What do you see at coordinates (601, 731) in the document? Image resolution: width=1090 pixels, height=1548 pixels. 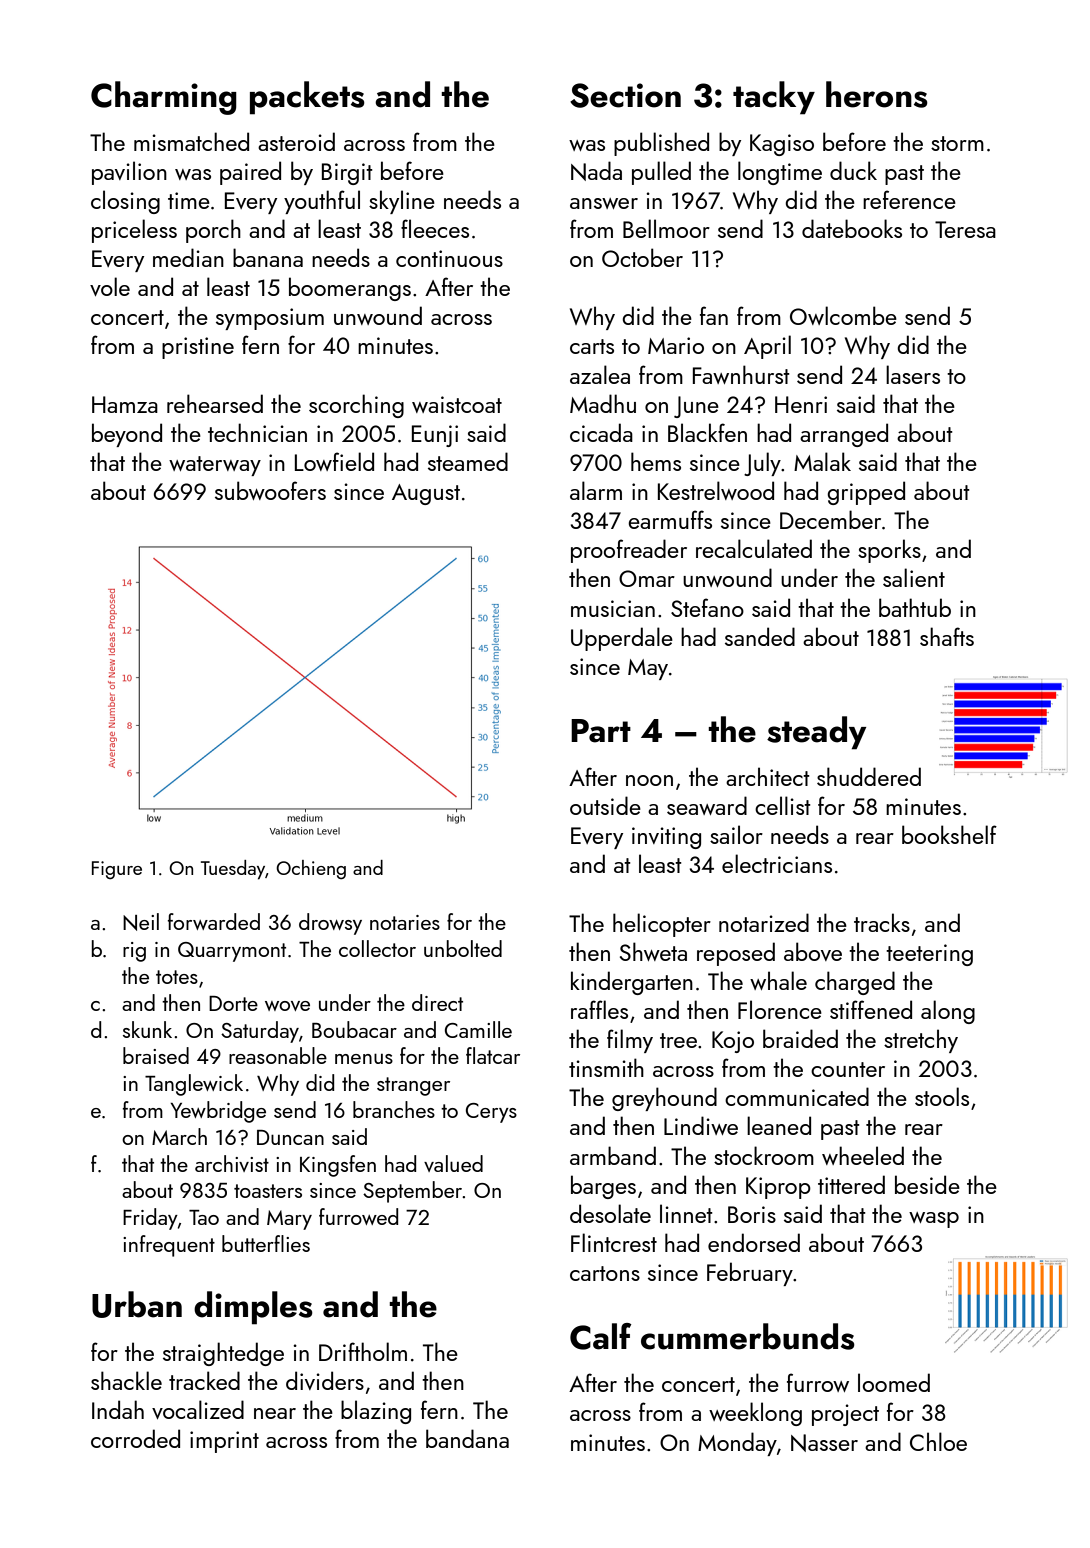 I see `Part` at bounding box center [601, 731].
